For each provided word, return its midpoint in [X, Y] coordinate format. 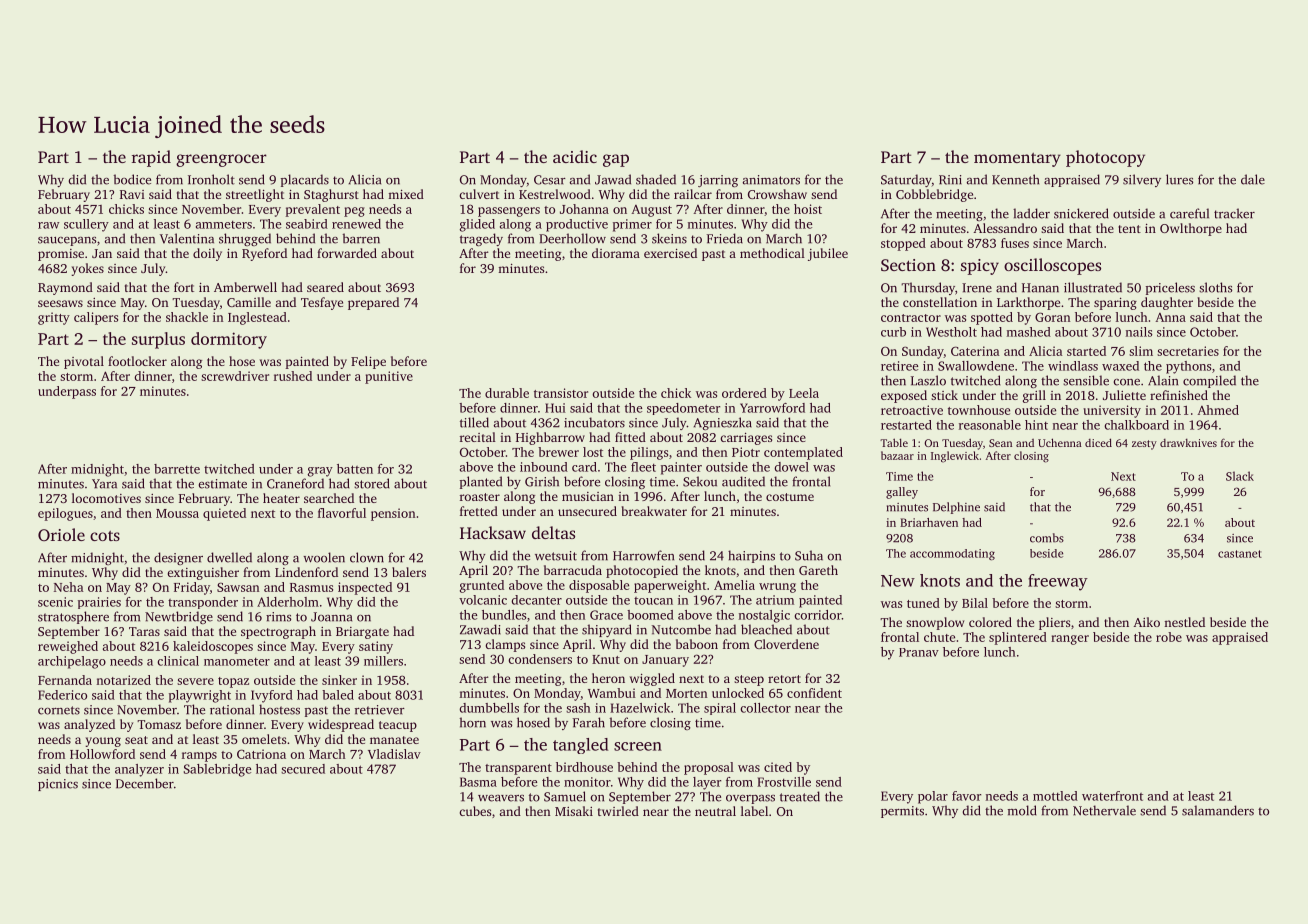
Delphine [956, 508]
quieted [224, 514]
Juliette [1124, 395]
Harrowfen [643, 555]
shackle [187, 317]
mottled [1055, 796]
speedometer [683, 409]
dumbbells [489, 708]
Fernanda [65, 680]
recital [478, 437]
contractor [911, 318]
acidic [575, 156]
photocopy [1105, 158]
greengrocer [221, 160]
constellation [940, 302]
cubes [475, 811]
